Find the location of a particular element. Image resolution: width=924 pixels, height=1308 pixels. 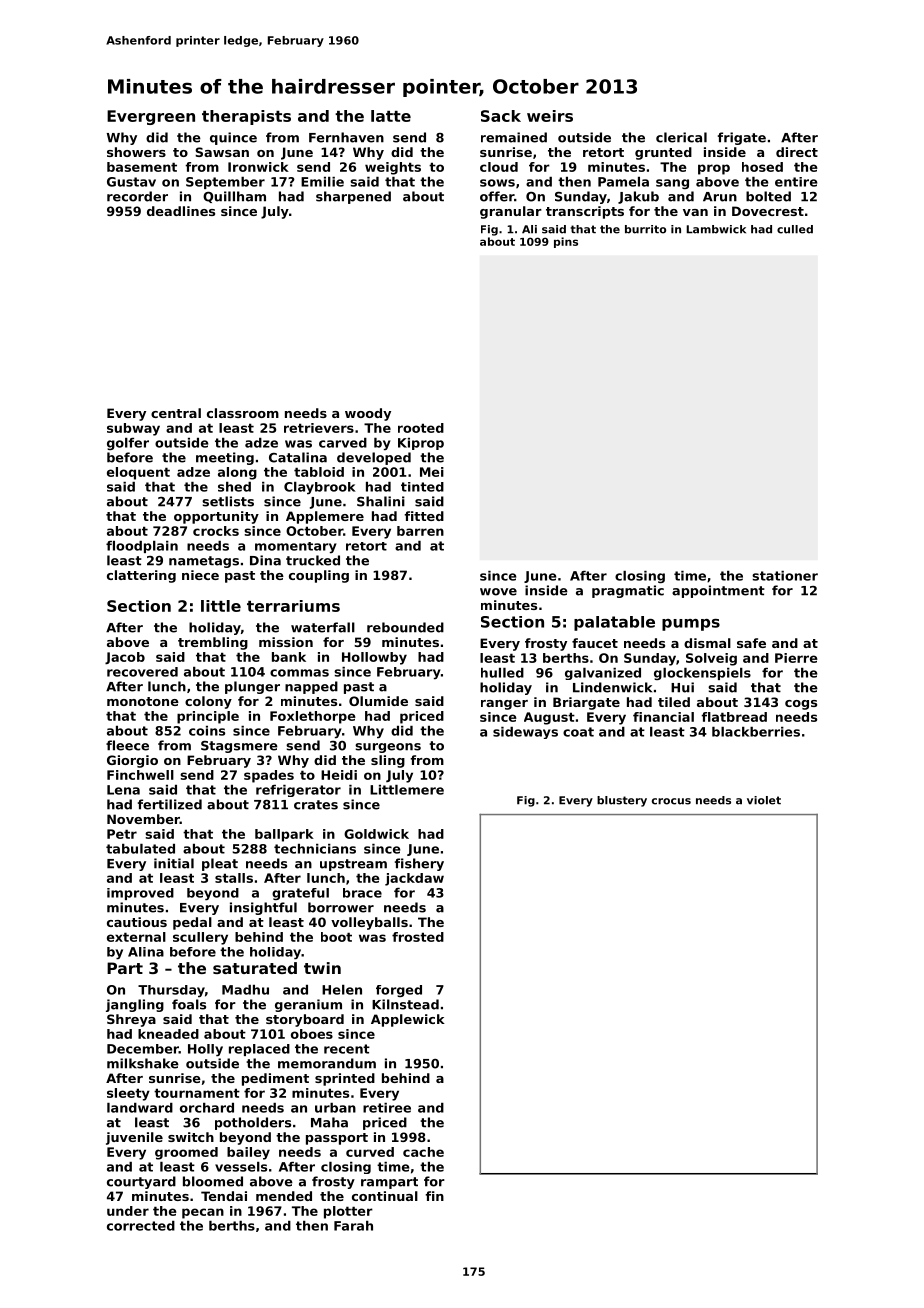

floodplain is located at coordinates (142, 547).
